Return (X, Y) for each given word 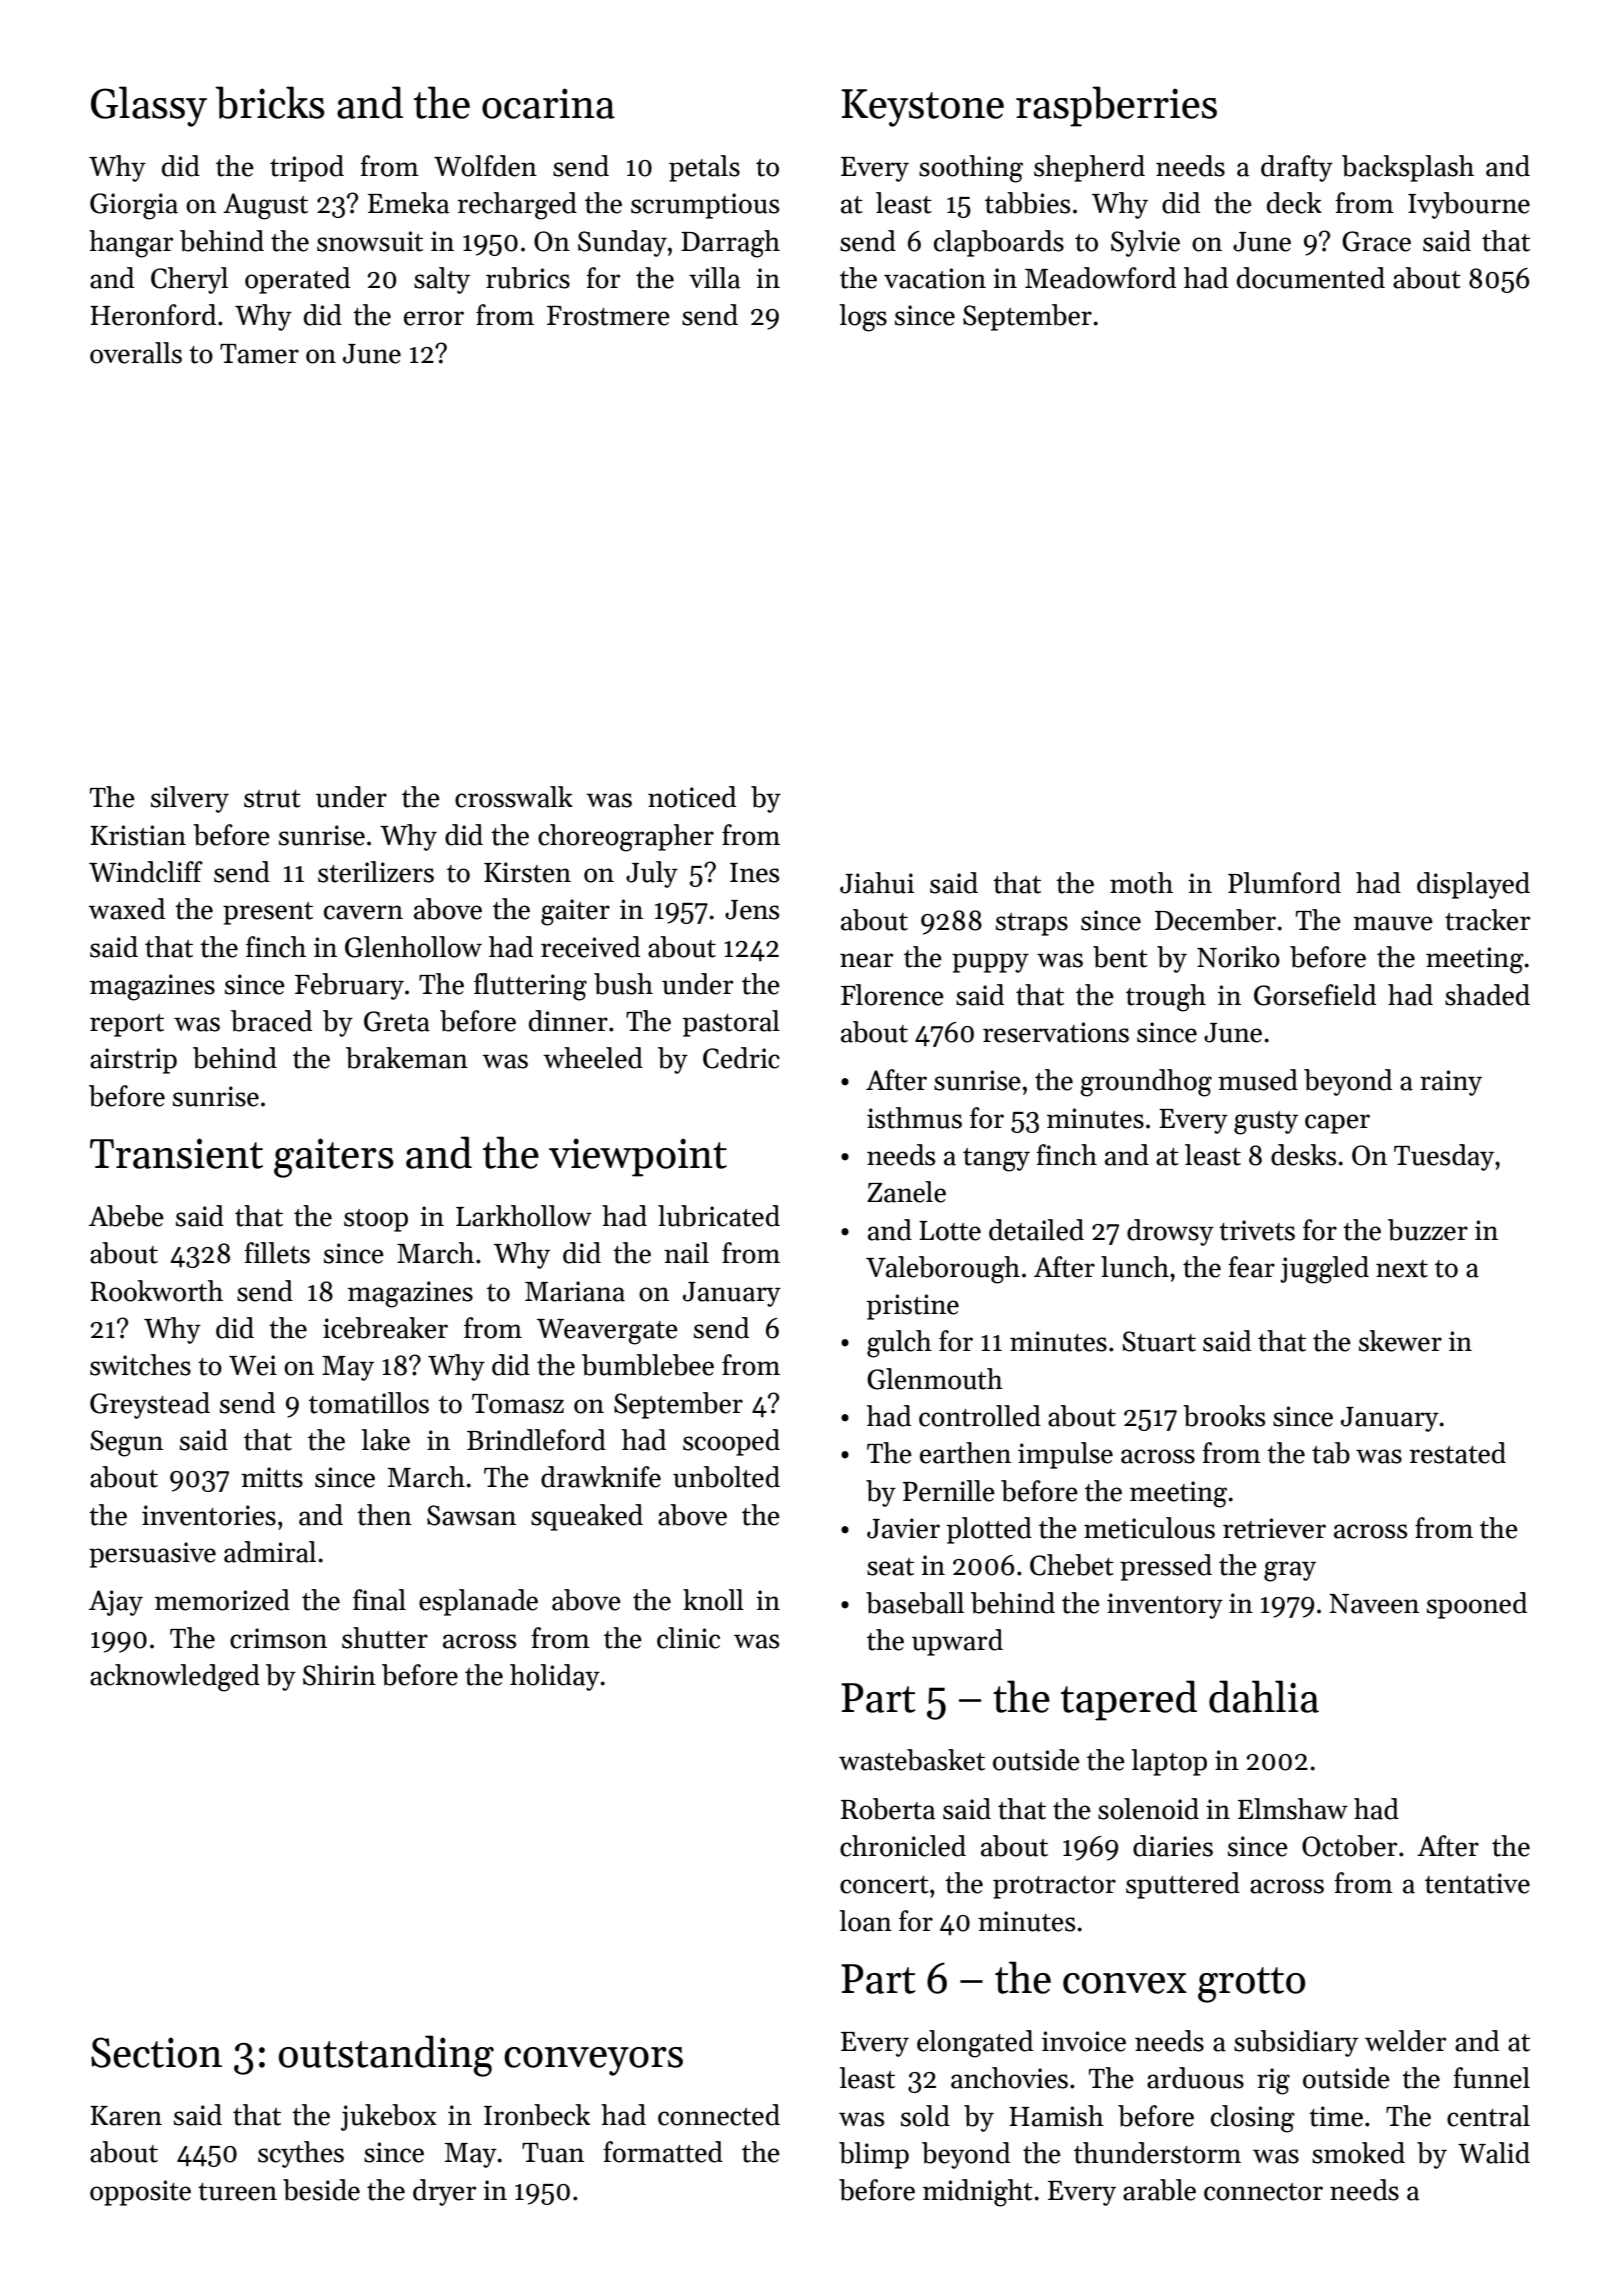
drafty (1297, 168)
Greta (397, 1021)
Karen (126, 2116)
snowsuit (370, 241)
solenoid (1148, 1809)
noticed (692, 797)
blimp (874, 2155)
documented (1311, 278)
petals (704, 168)
